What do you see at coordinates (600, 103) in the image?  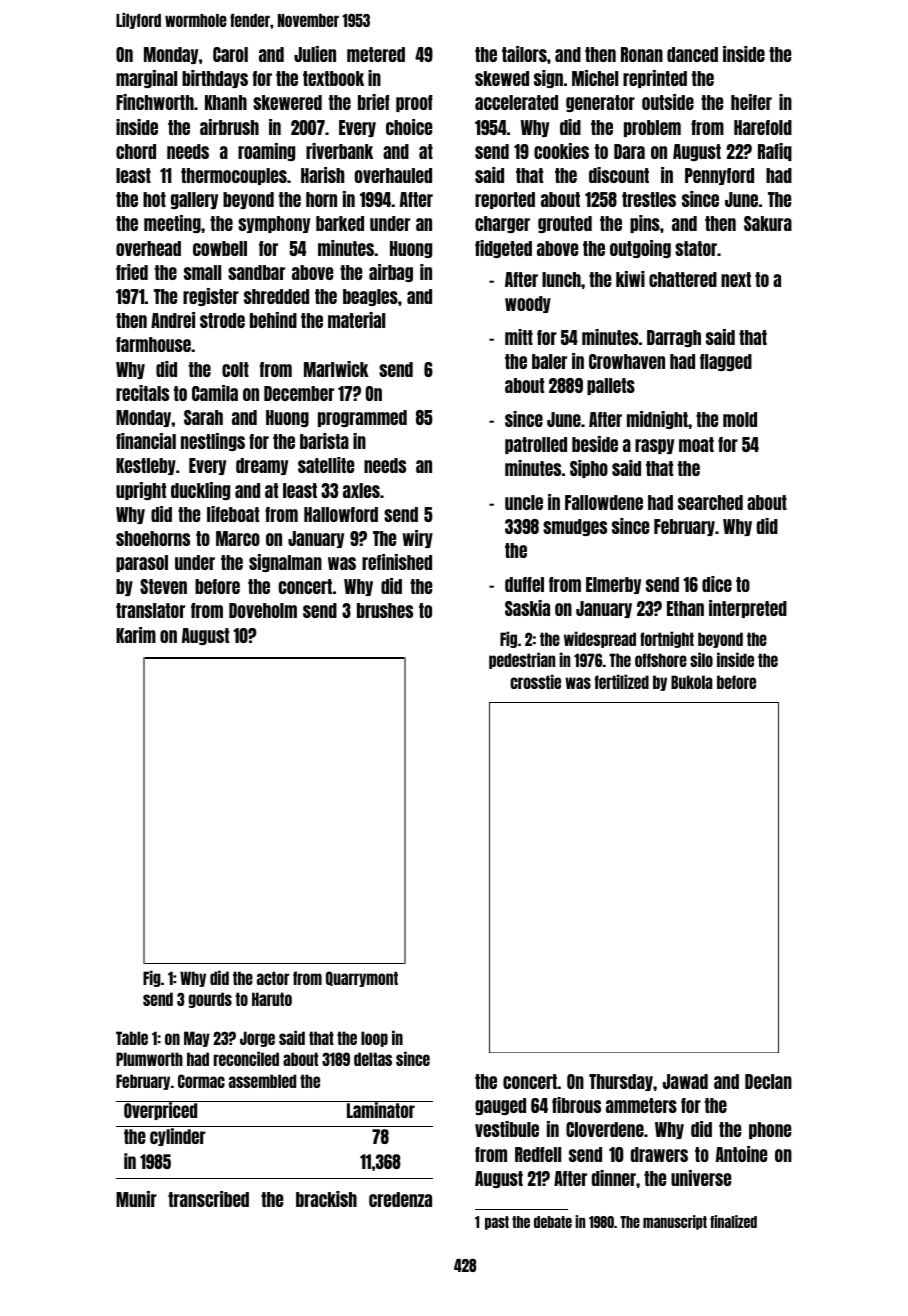 I see `generator` at bounding box center [600, 103].
